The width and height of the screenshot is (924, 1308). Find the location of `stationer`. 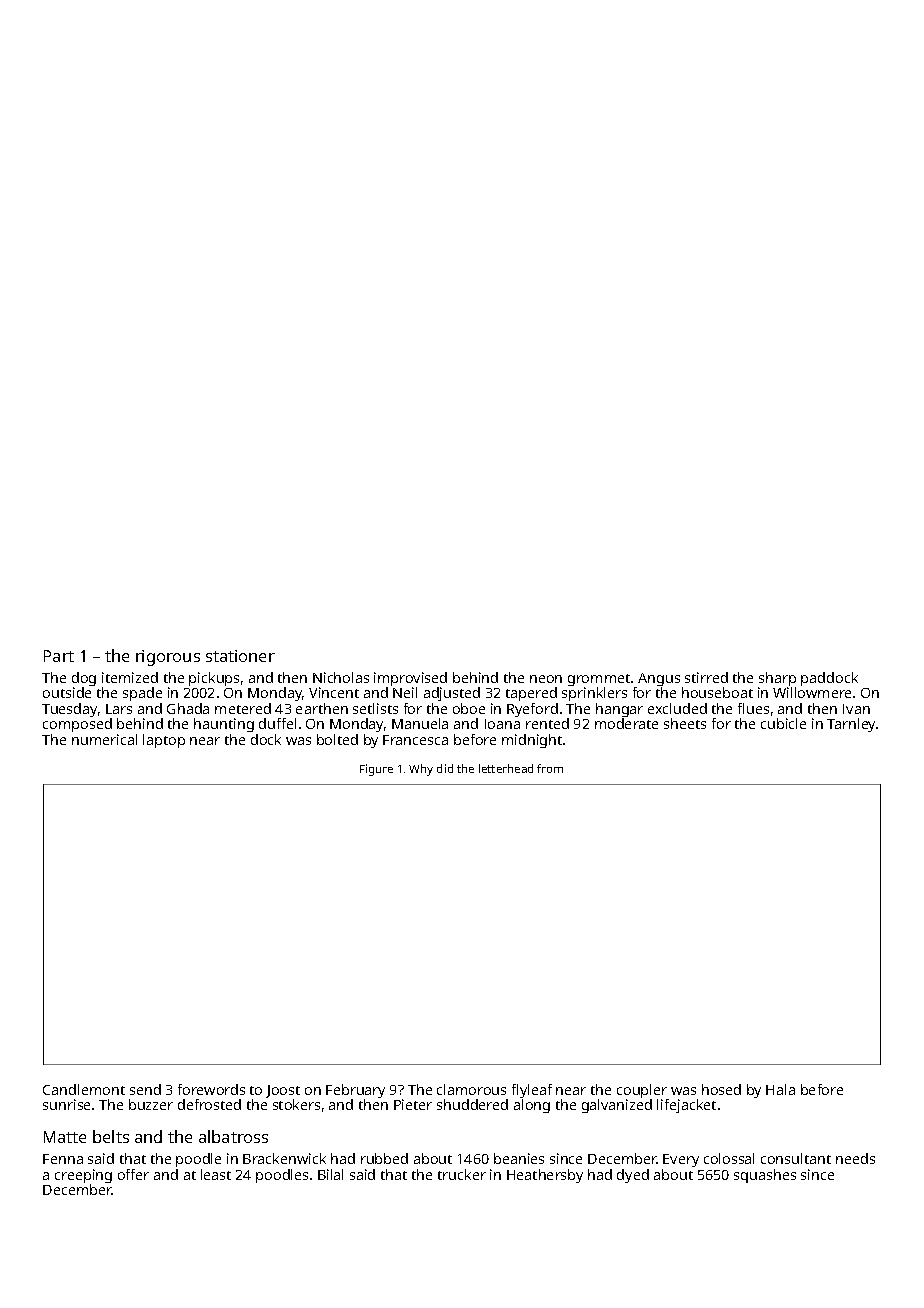

stationer is located at coordinates (240, 656).
